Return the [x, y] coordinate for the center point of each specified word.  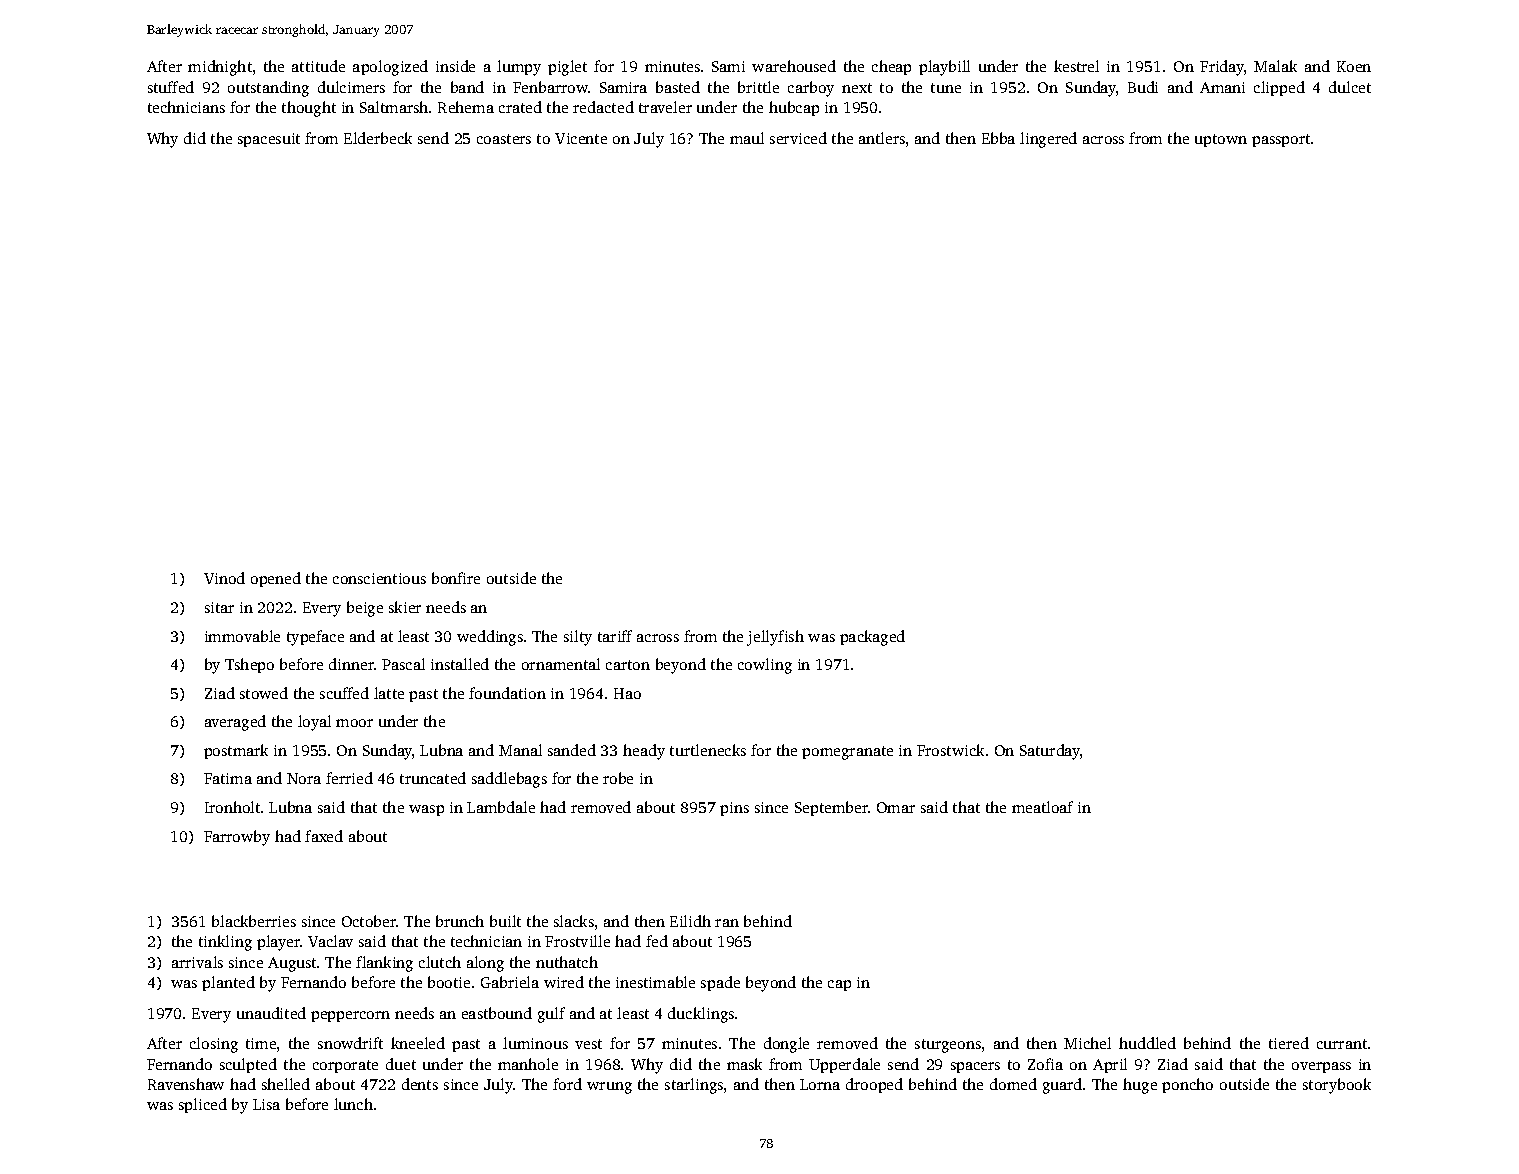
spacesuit [269, 140]
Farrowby [237, 838]
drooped [874, 1085]
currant [1342, 1044]
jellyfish [775, 638]
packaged [872, 638]
